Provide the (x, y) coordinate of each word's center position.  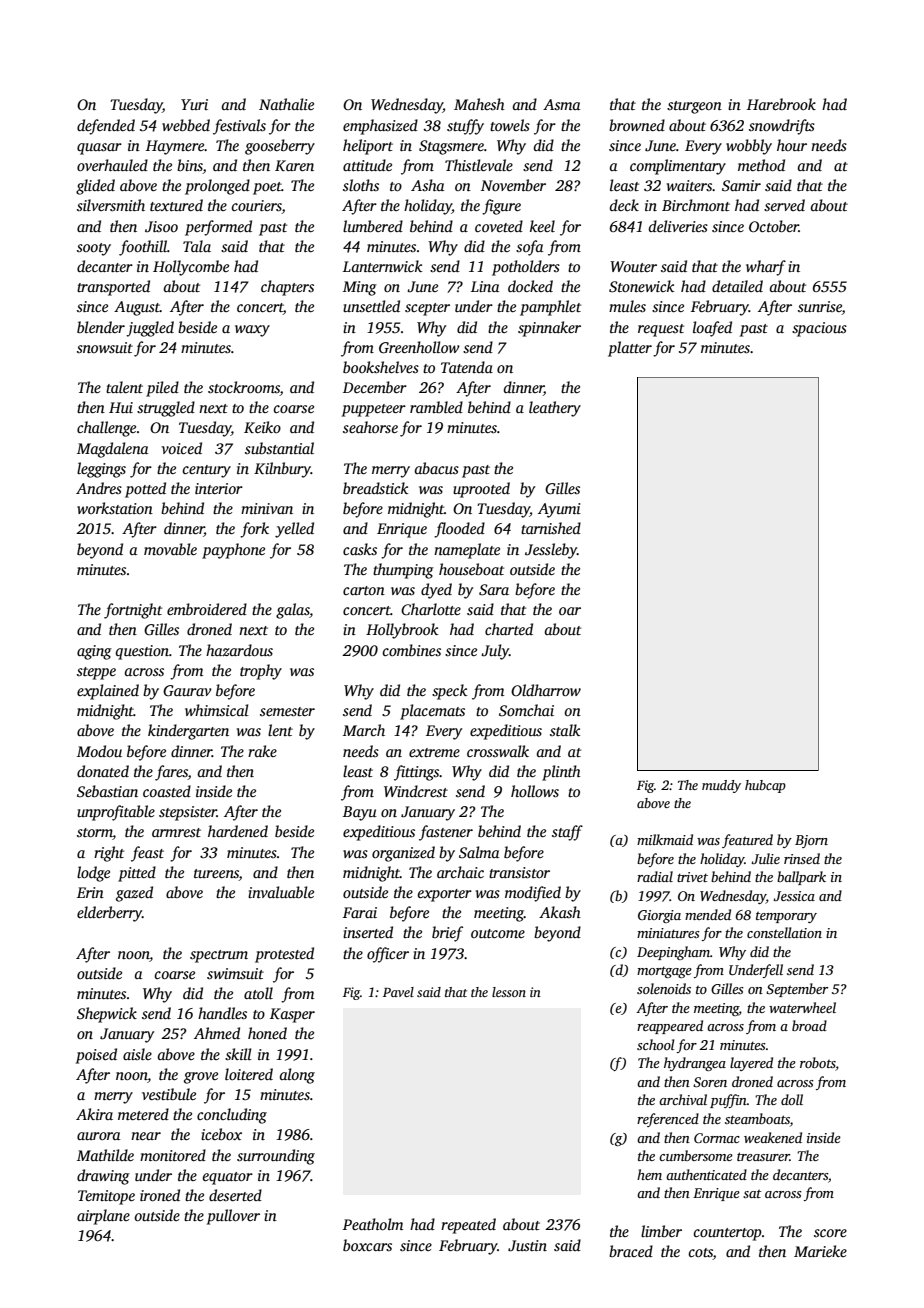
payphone (233, 551)
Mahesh (479, 104)
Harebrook (781, 104)
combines (411, 650)
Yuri (194, 104)
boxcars (367, 1245)
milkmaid (665, 839)
